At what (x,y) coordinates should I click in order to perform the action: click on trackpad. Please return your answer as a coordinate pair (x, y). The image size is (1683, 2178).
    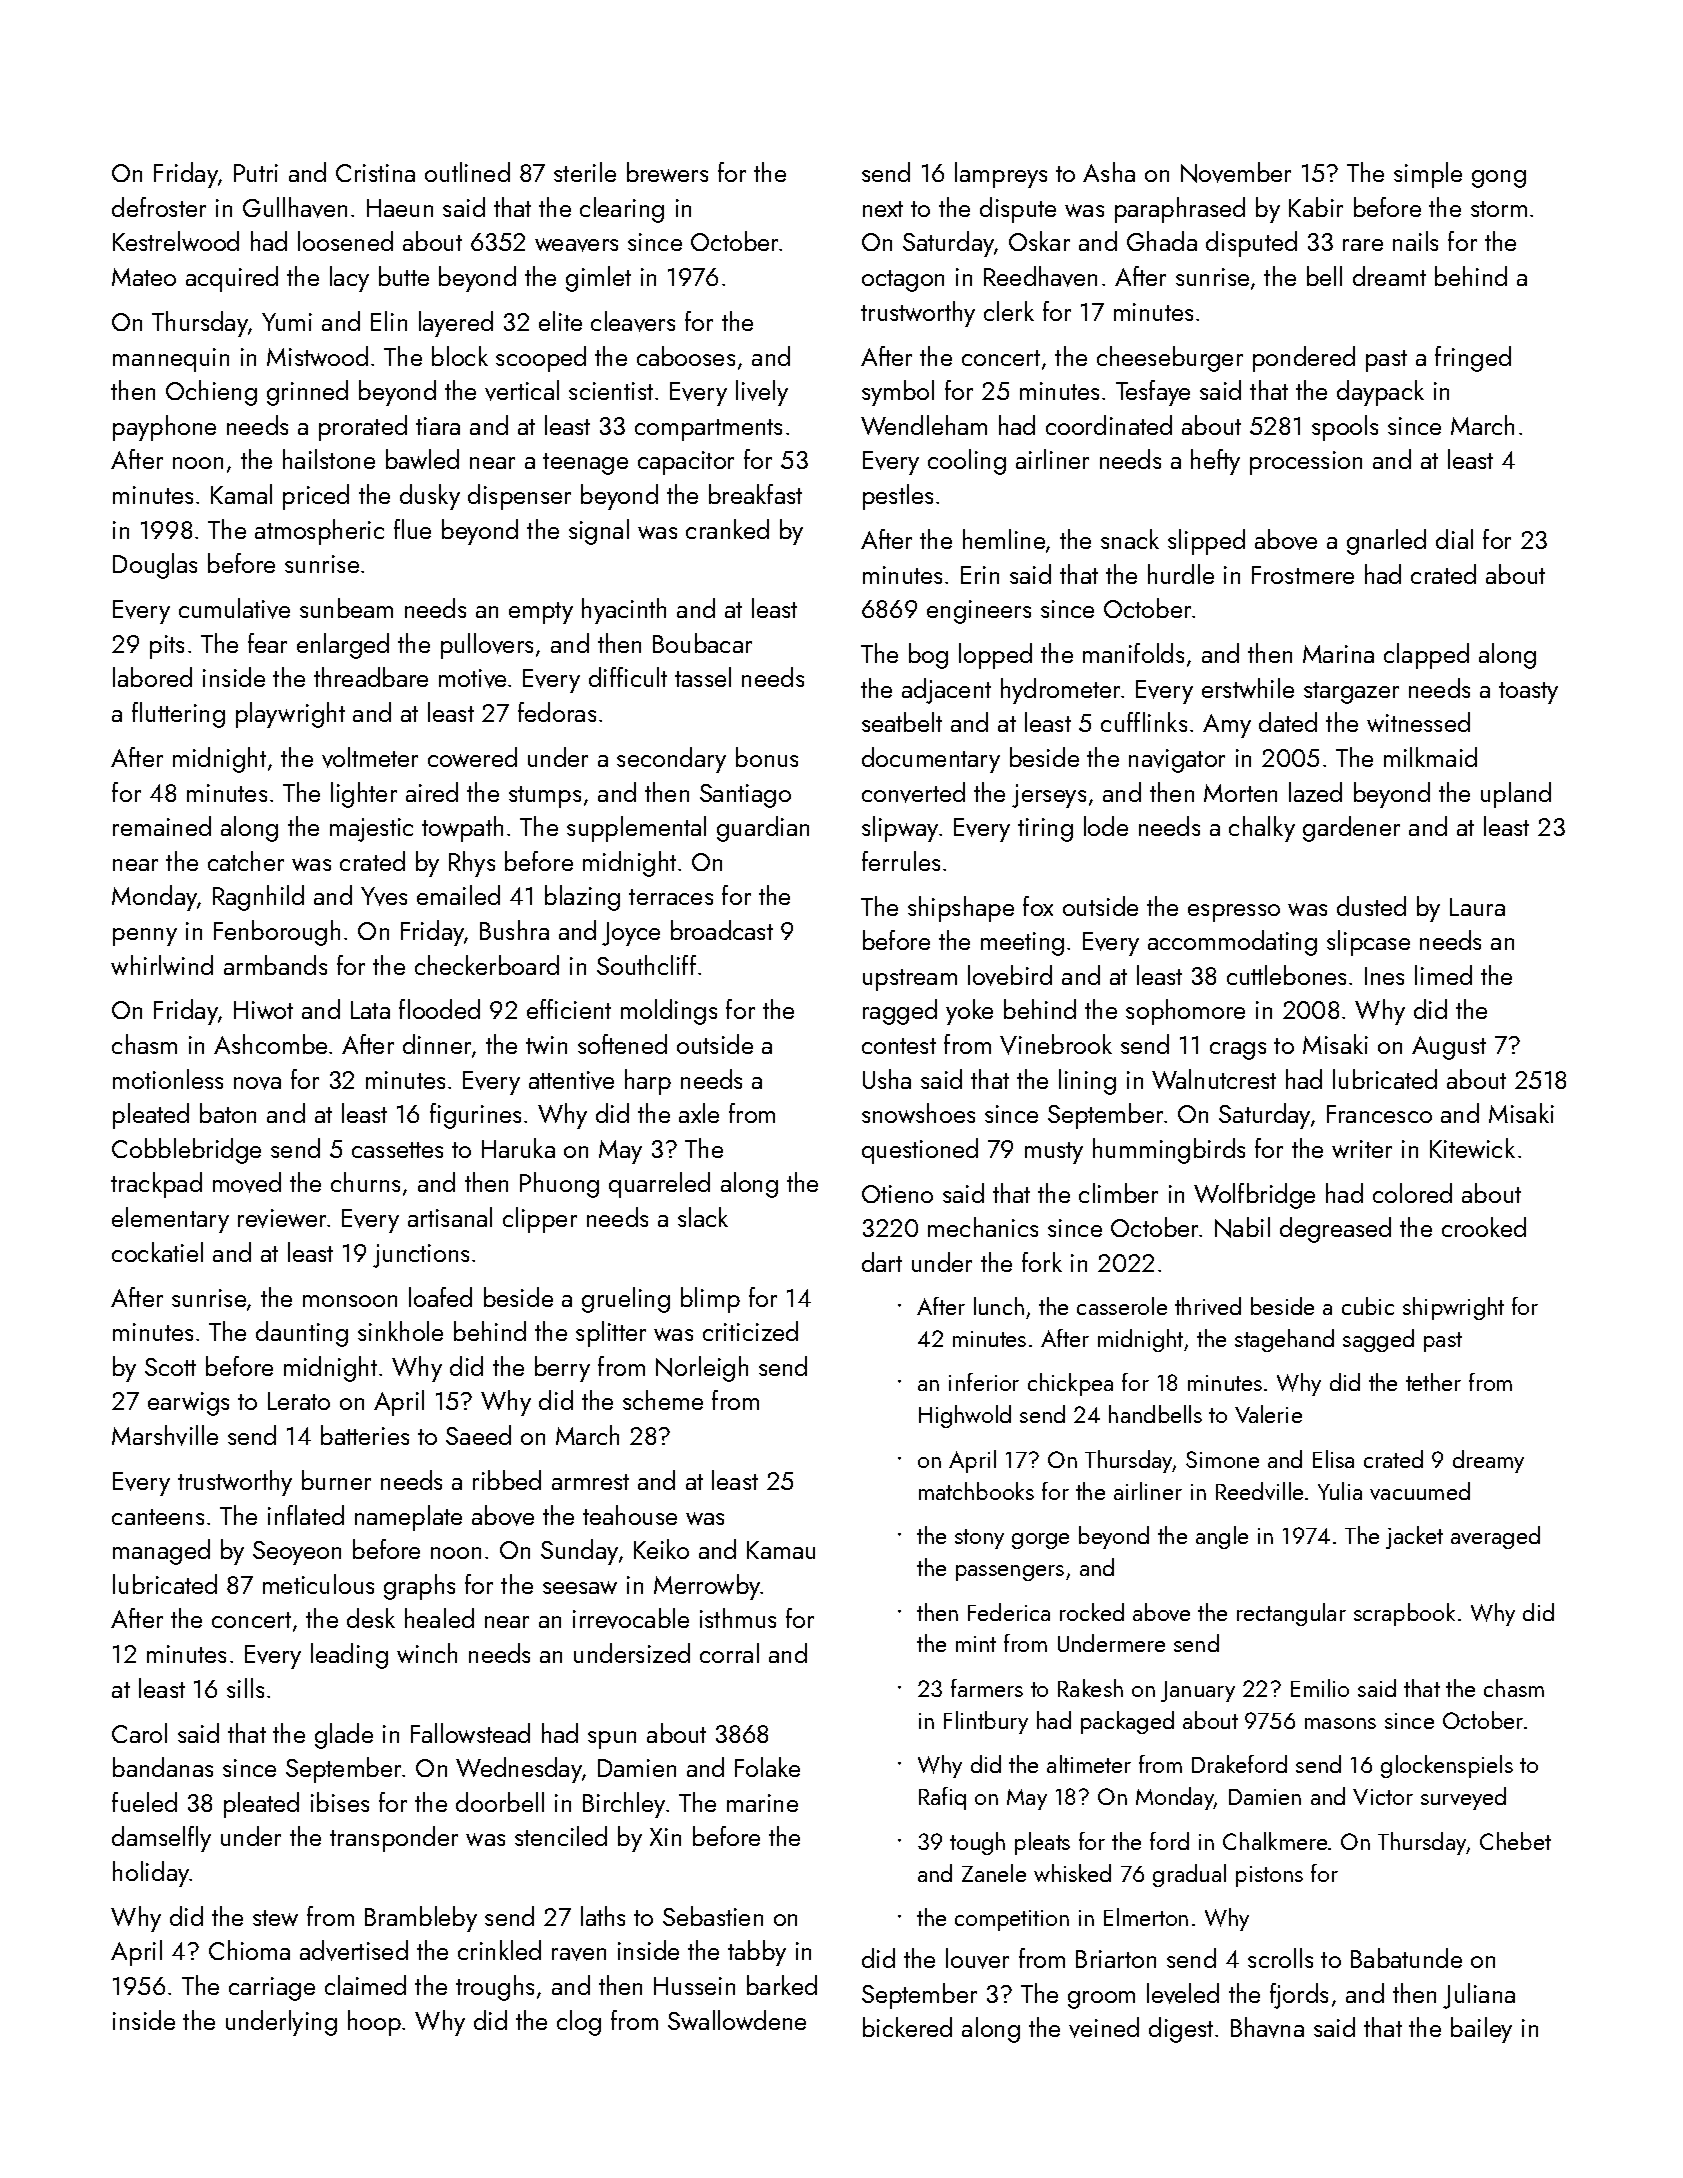
    Looking at the image, I should click on (156, 1185).
